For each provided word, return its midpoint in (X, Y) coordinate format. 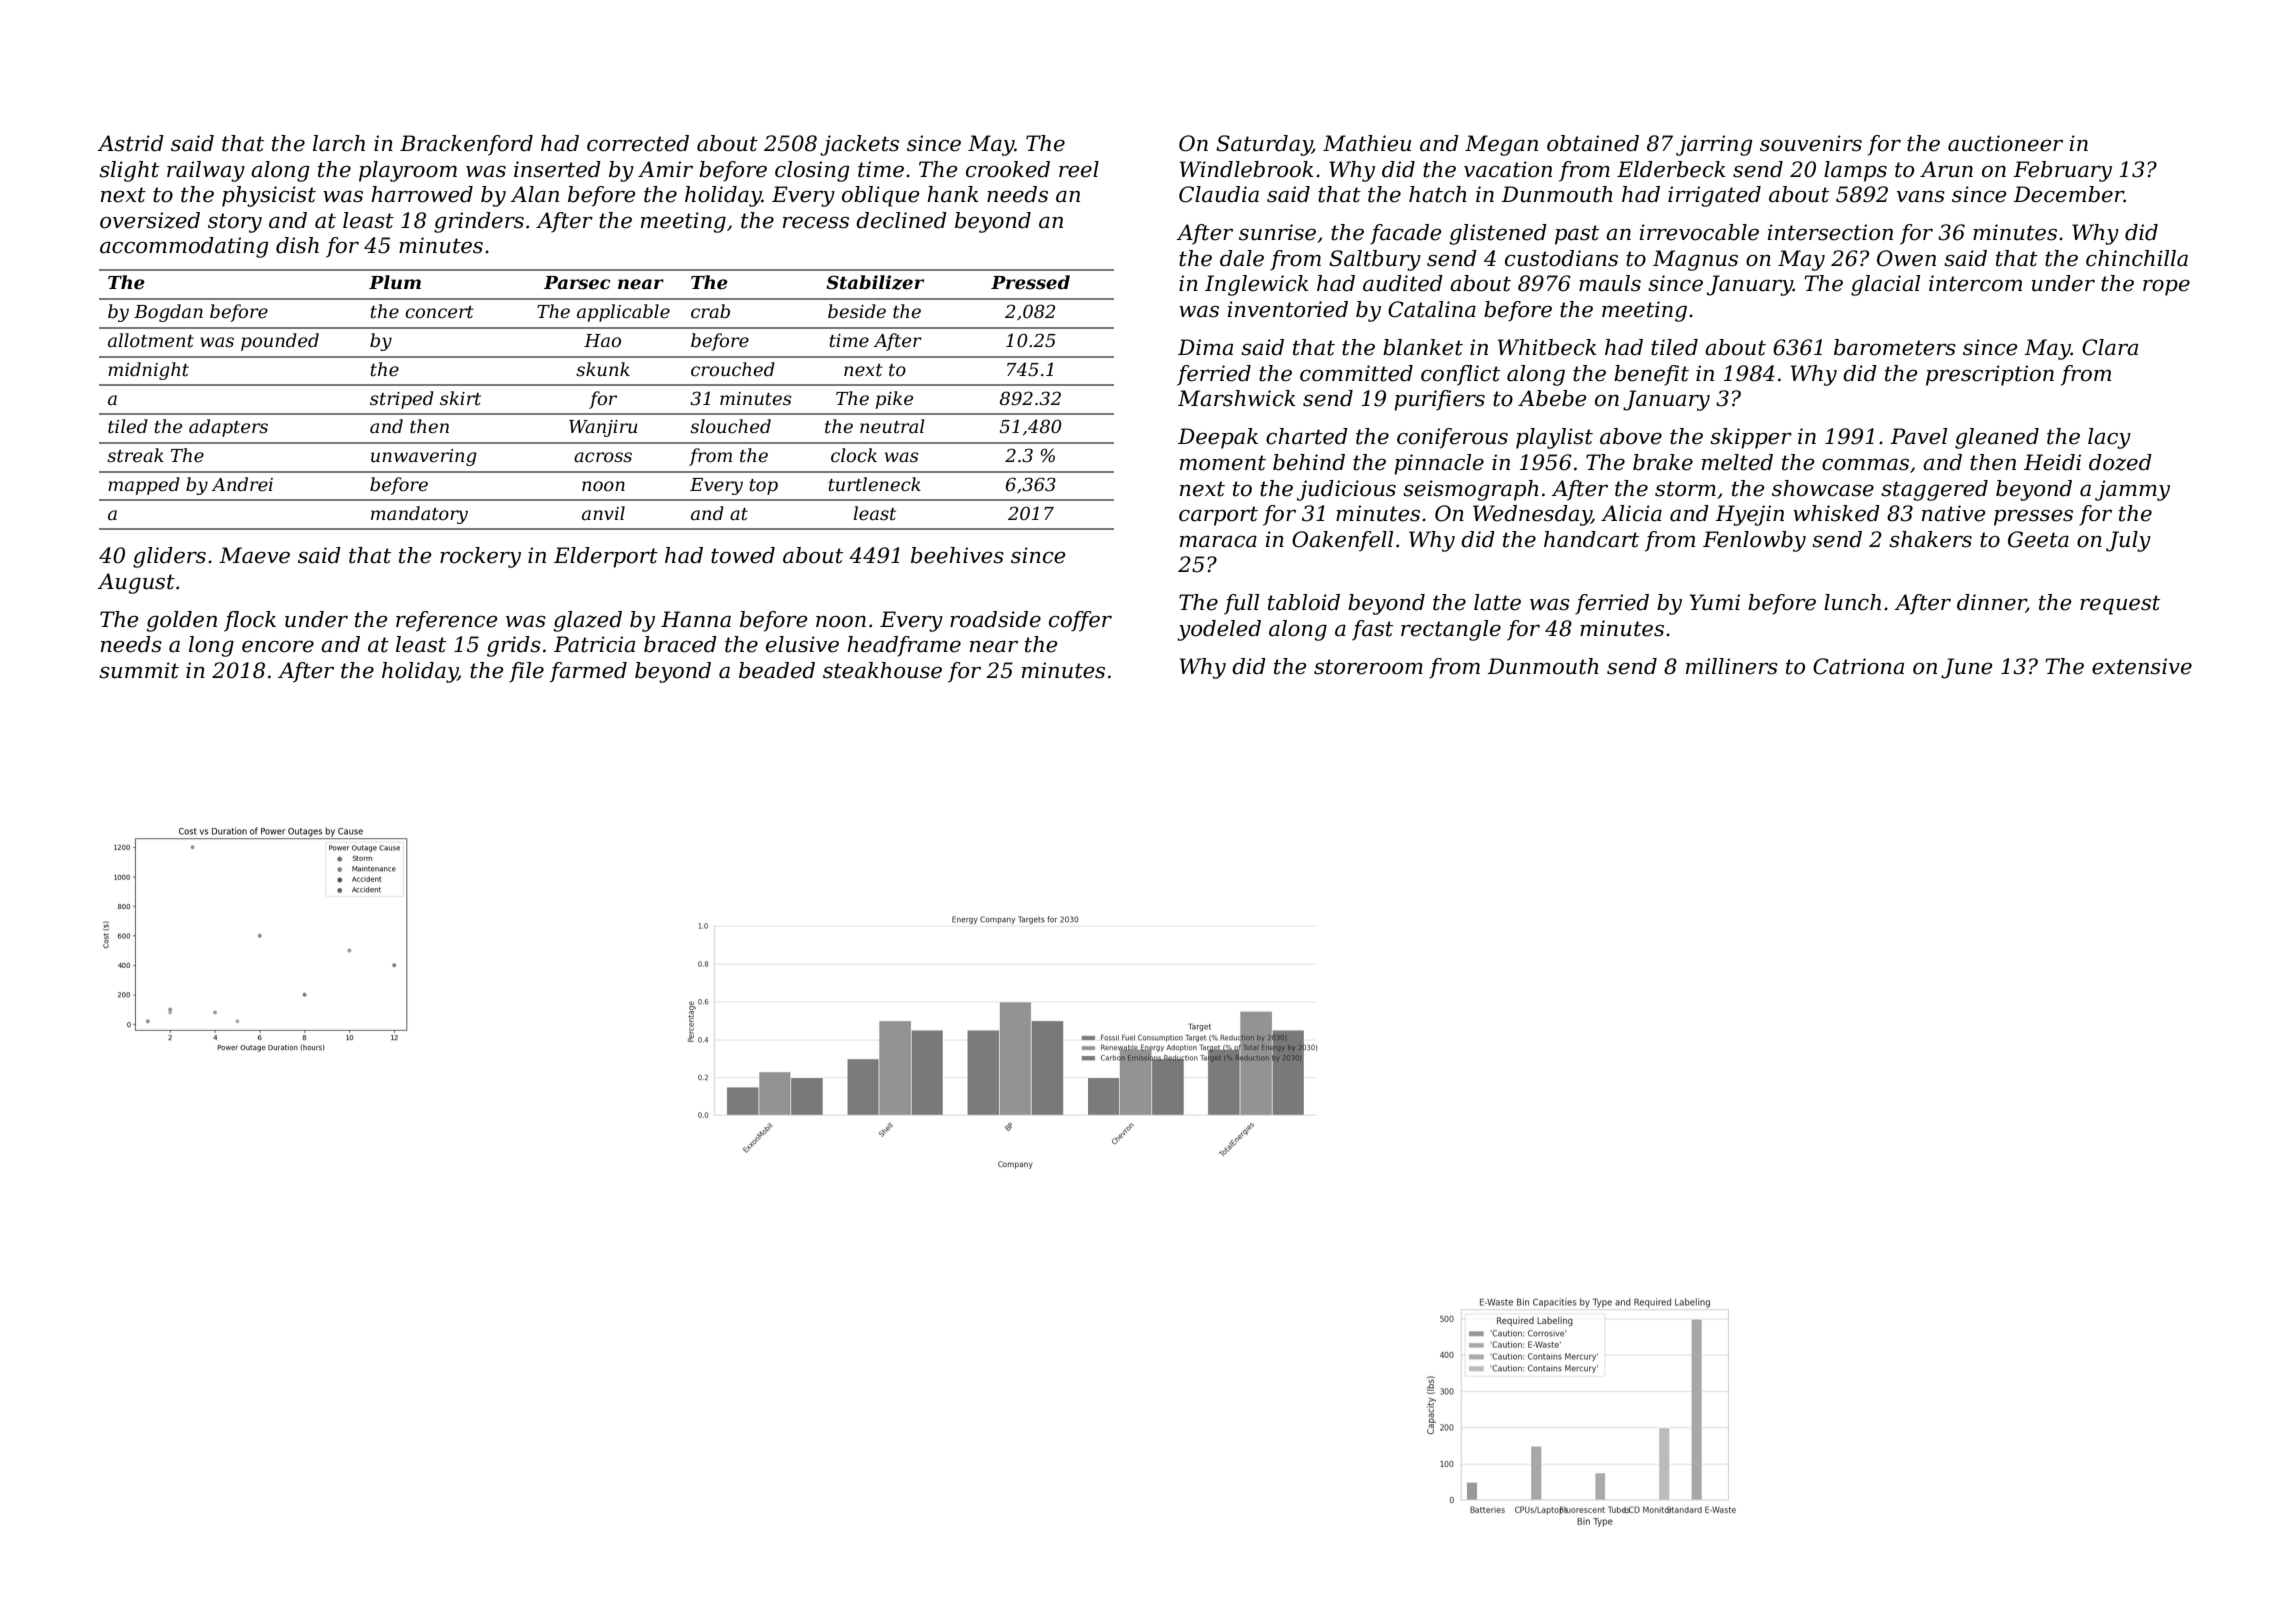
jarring (1714, 145)
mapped (144, 486)
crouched (733, 369)
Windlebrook (1246, 169)
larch (339, 143)
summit (139, 670)
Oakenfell (1342, 541)
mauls (1610, 283)
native (1954, 513)
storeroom (1368, 667)
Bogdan (168, 313)
